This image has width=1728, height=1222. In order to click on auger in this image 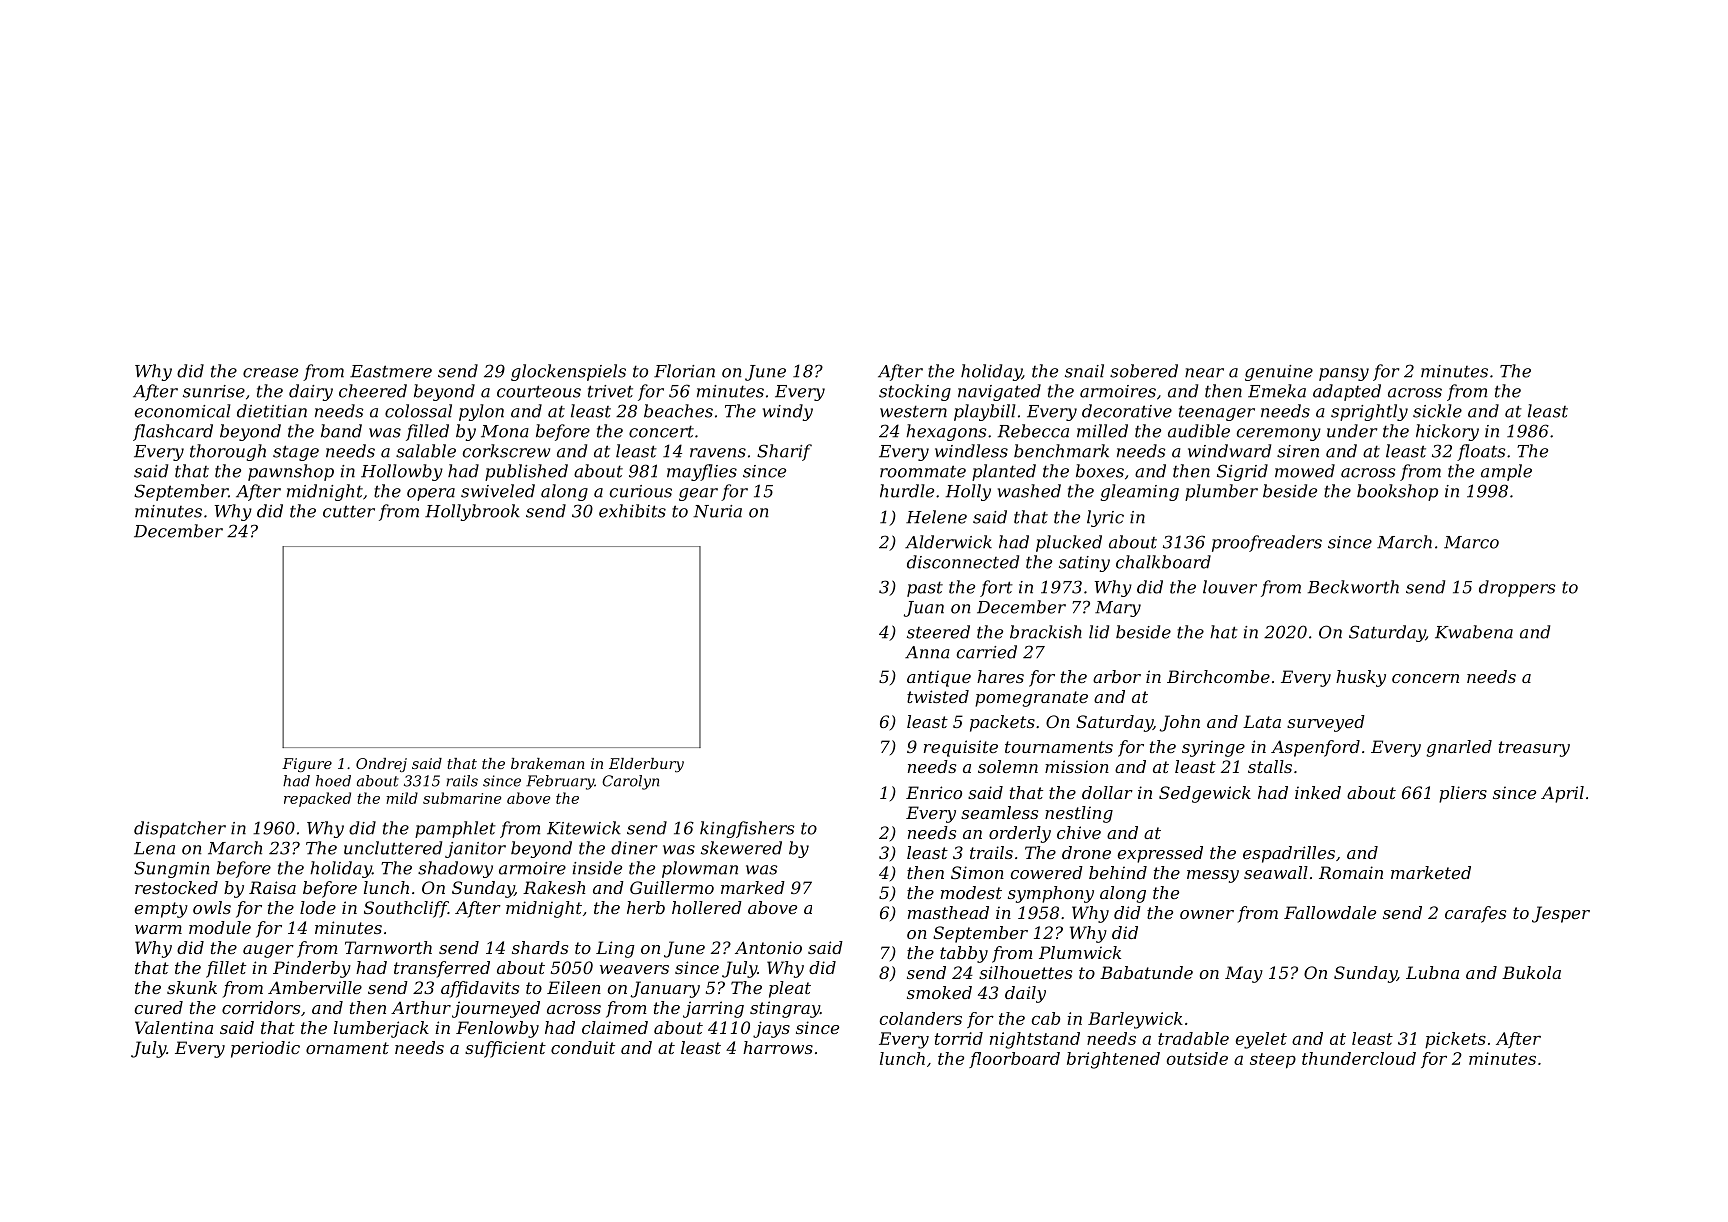, I will do `click(268, 951)`.
